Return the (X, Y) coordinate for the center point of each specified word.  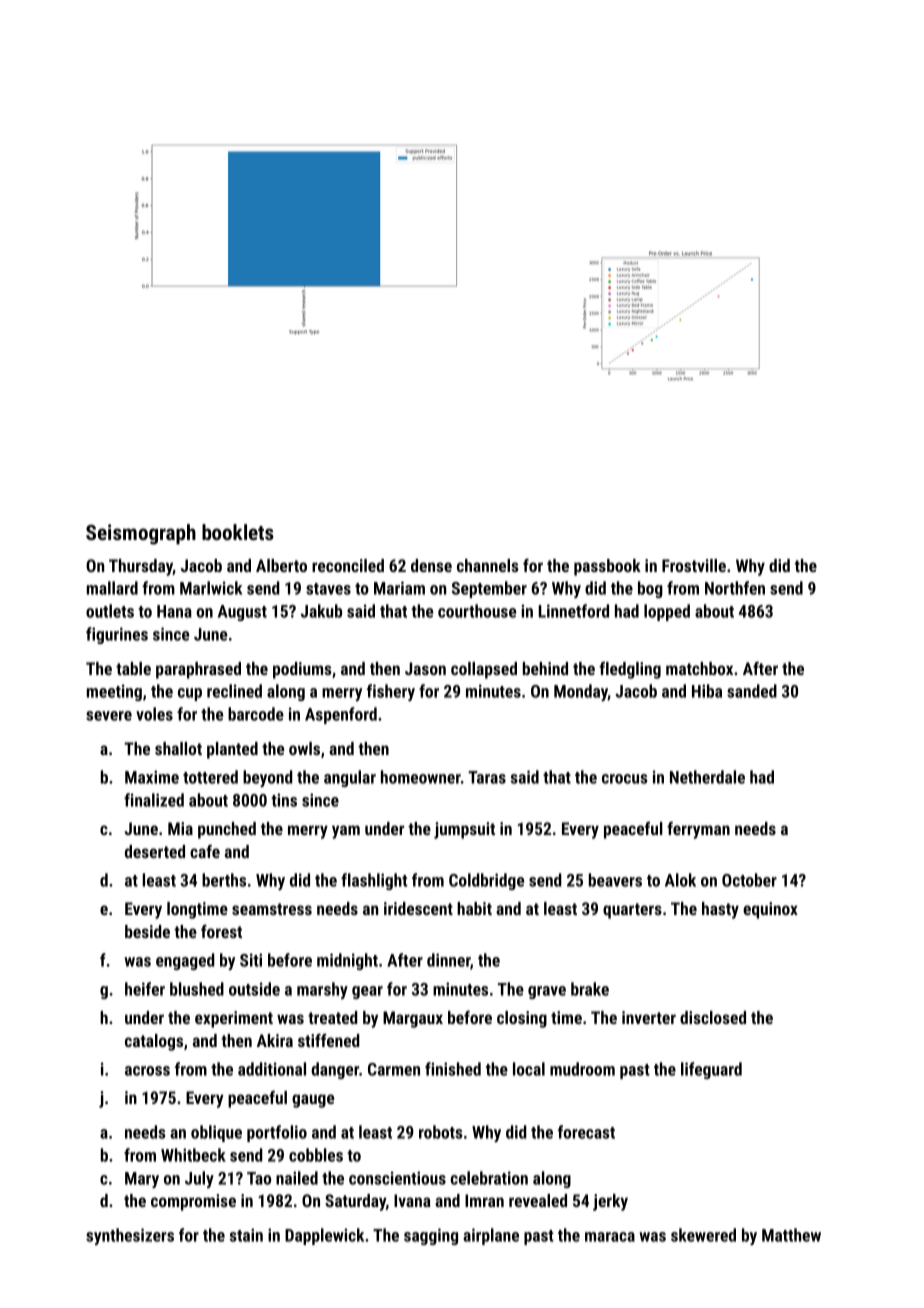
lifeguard (711, 1070)
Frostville (694, 565)
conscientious (397, 1178)
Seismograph (141, 534)
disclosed (713, 1017)
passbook (607, 567)
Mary (142, 1180)
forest (221, 931)
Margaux (413, 1019)
